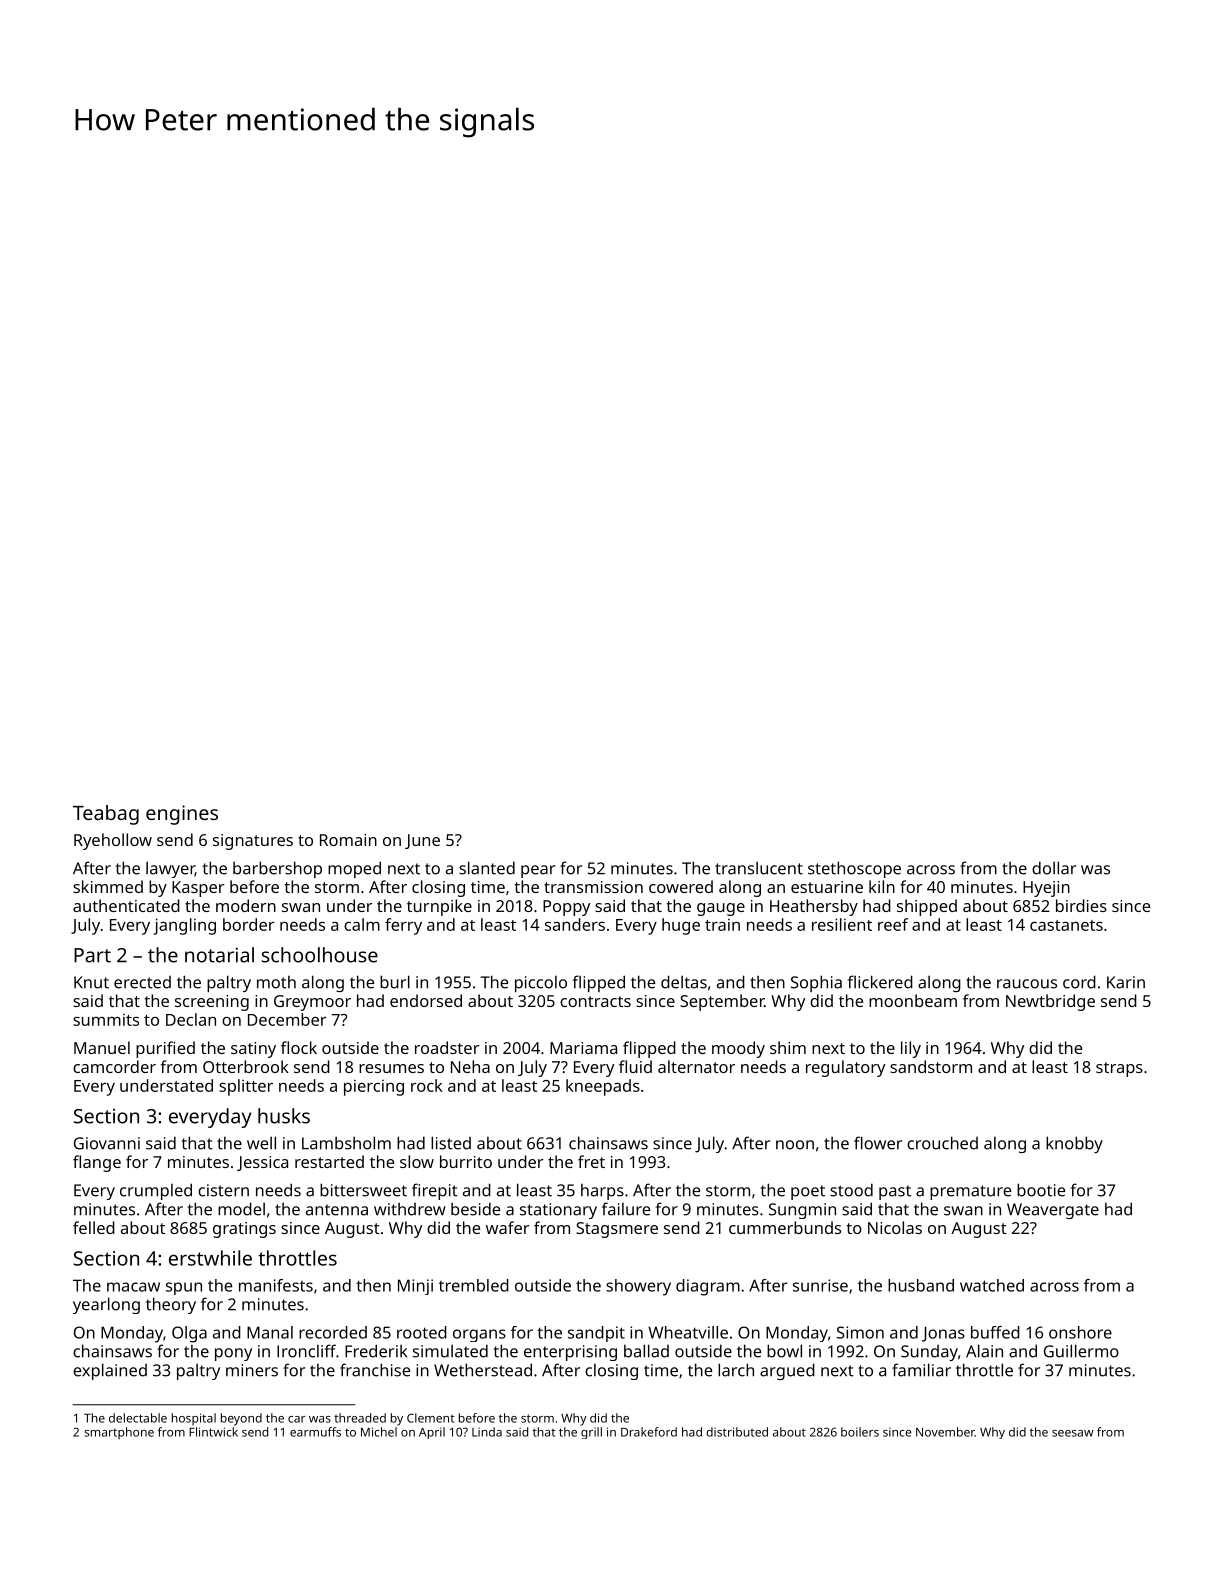 The image size is (1226, 1586). Describe the element at coordinates (110, 1371) in the document. I see `explained` at that location.
